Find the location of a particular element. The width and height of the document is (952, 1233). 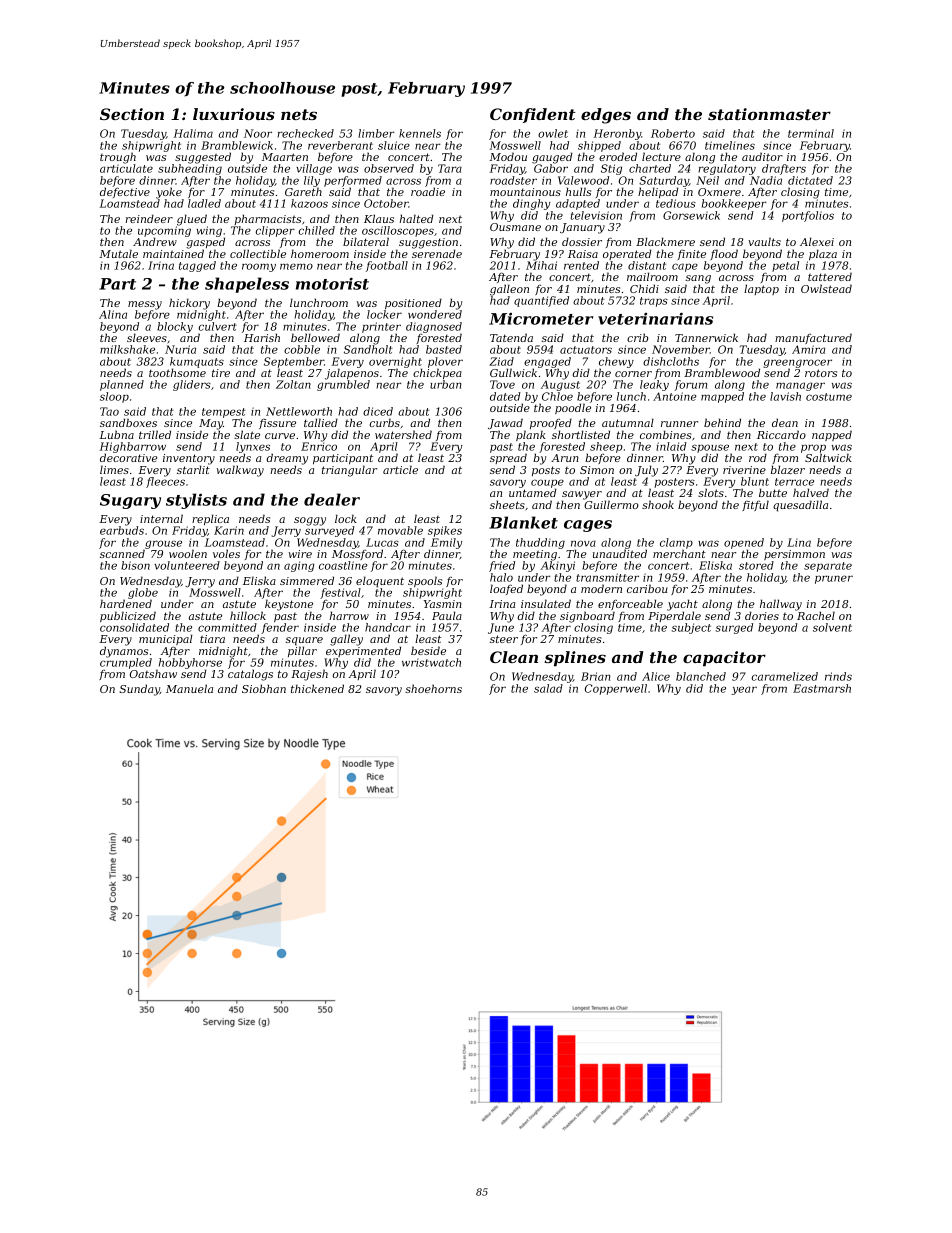

Micrometer is located at coordinates (541, 319).
